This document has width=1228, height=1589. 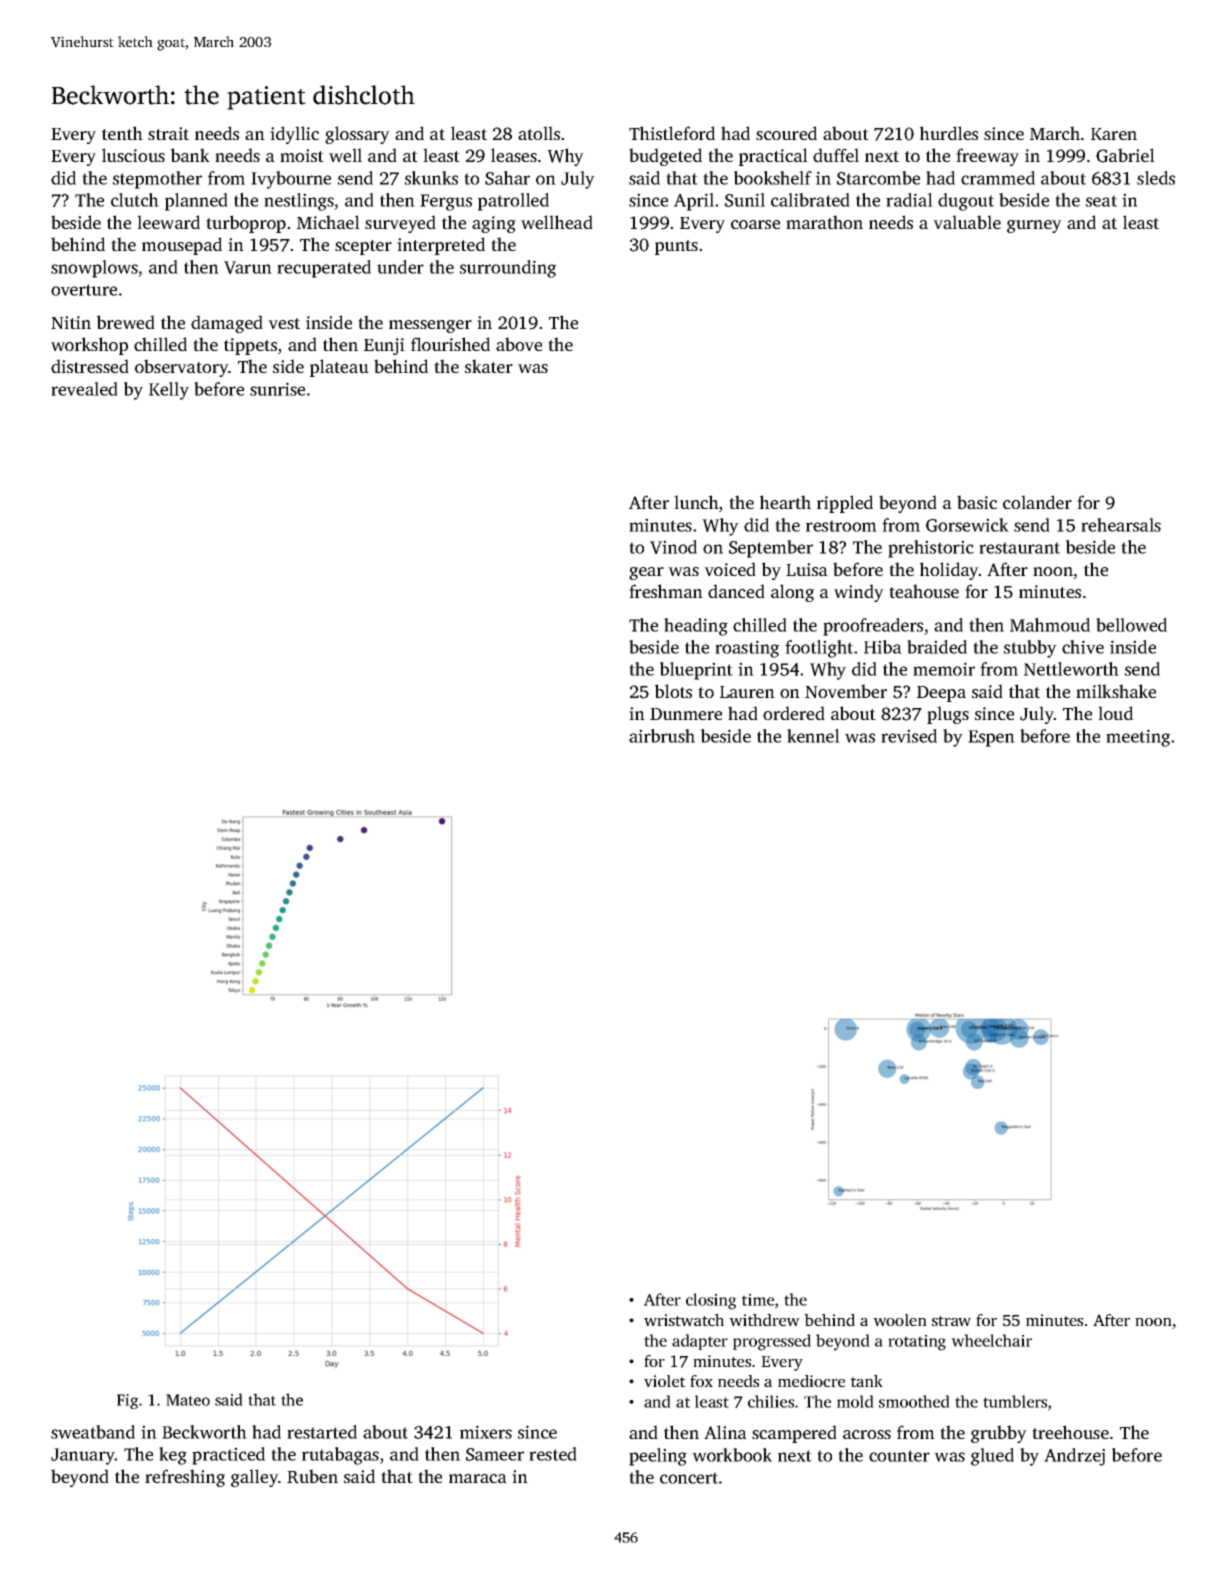 I want to click on Mateo, so click(x=188, y=1400).
